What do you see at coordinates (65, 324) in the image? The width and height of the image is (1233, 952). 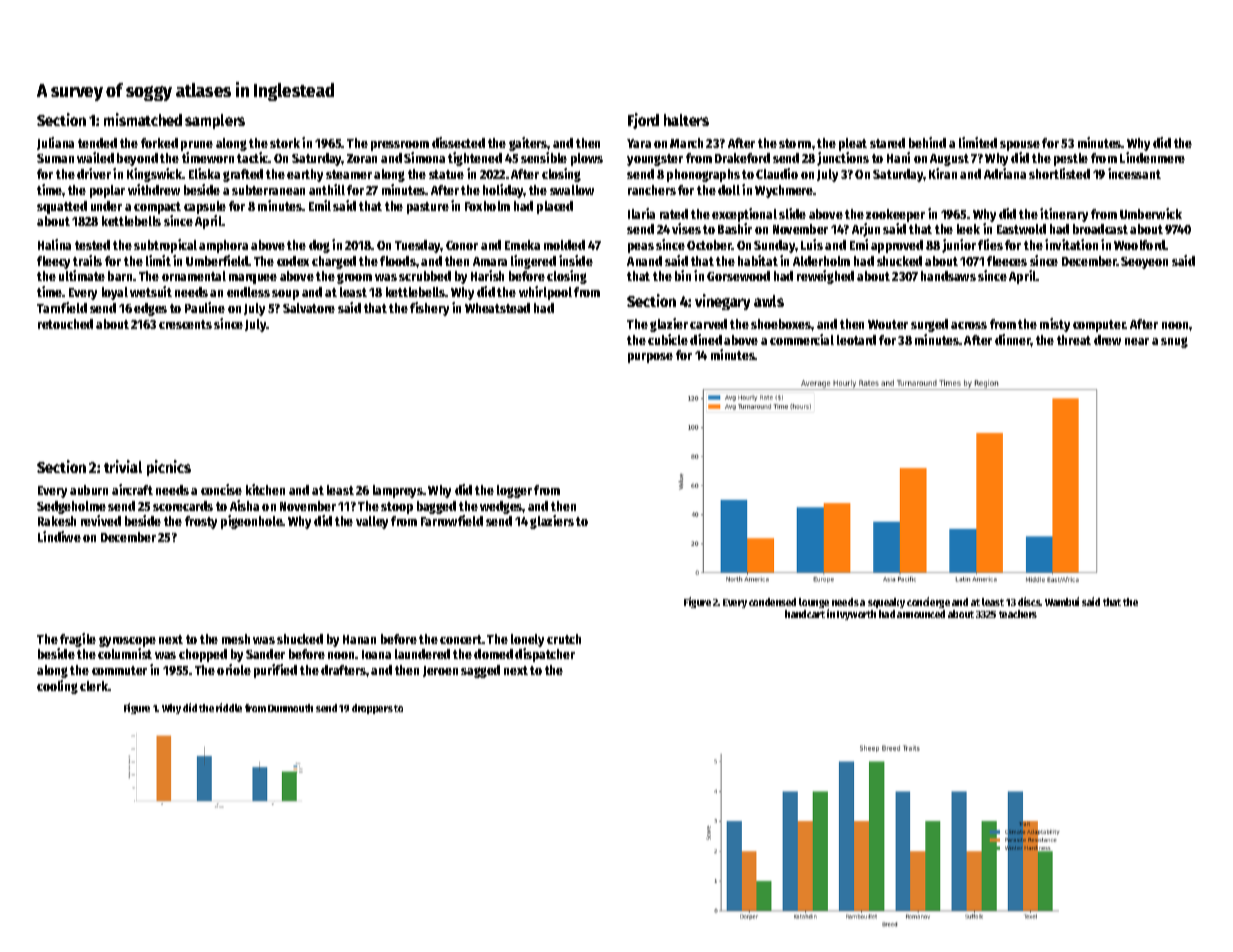 I see `retouched` at bounding box center [65, 324].
